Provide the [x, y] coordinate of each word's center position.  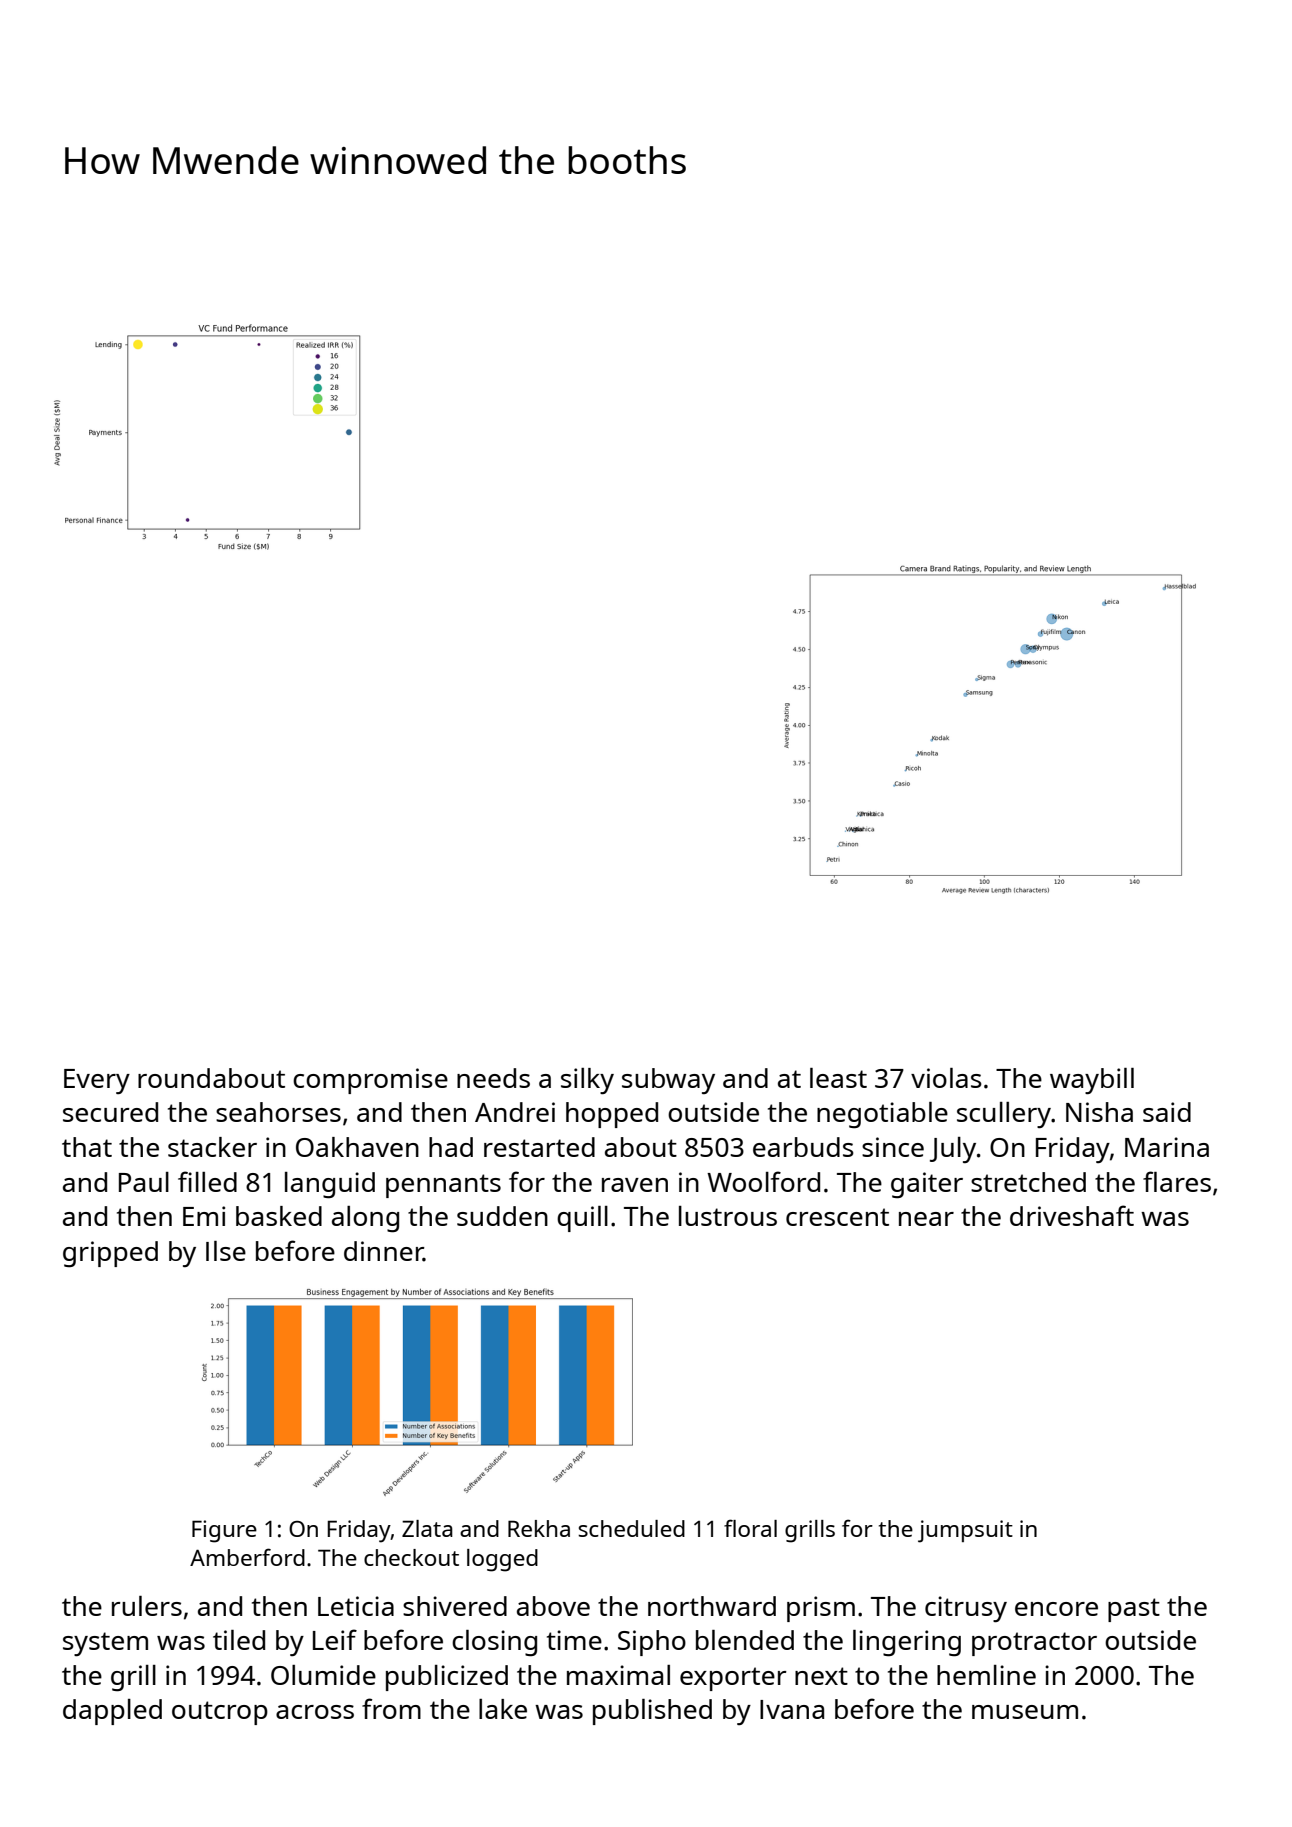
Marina [1167, 1147]
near [926, 1219]
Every [97, 1081]
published [652, 1712]
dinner [383, 1251]
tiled [239, 1640]
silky [587, 1081]
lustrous [728, 1216]
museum [1025, 1712]
